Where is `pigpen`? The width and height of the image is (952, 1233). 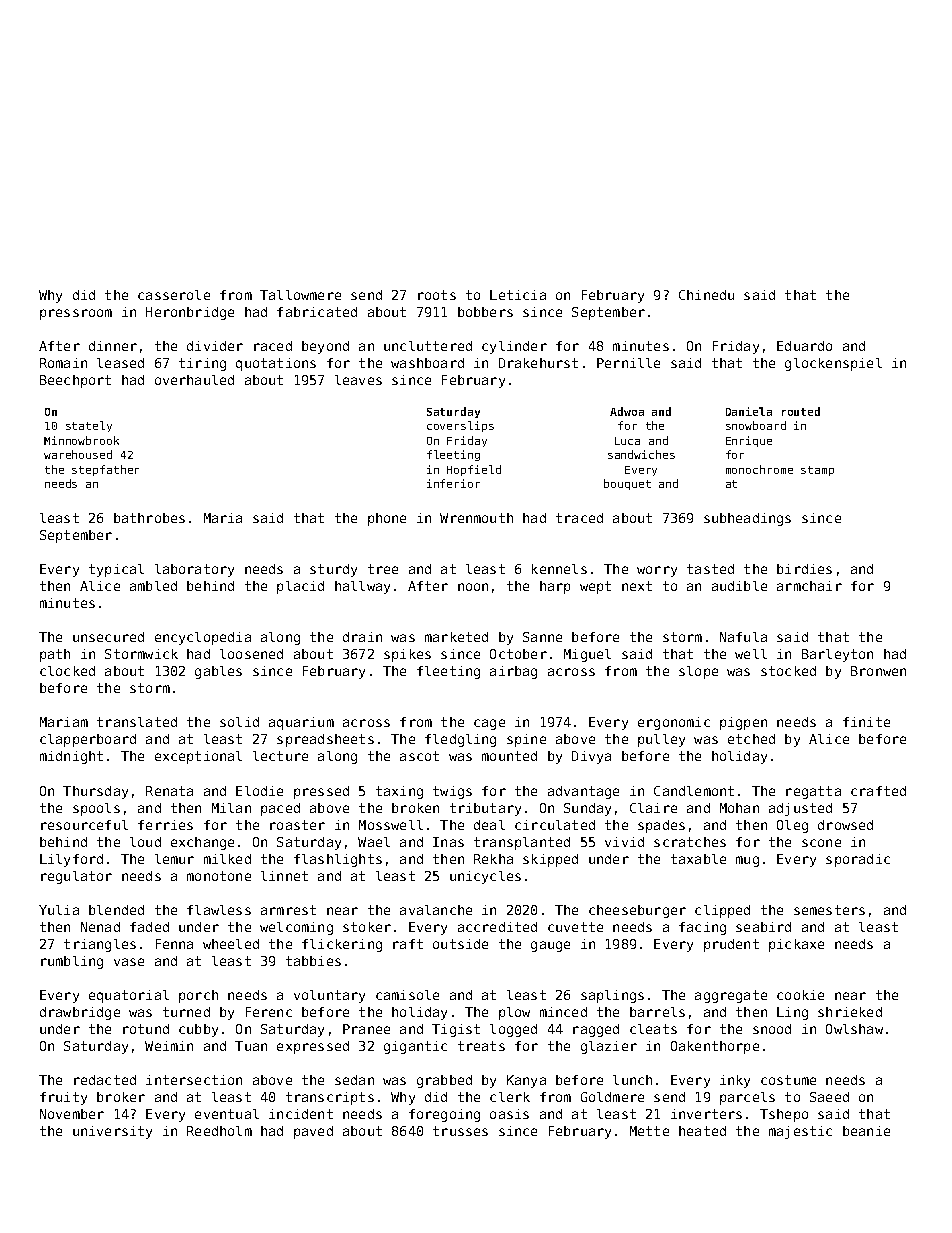 pigpen is located at coordinates (743, 723).
